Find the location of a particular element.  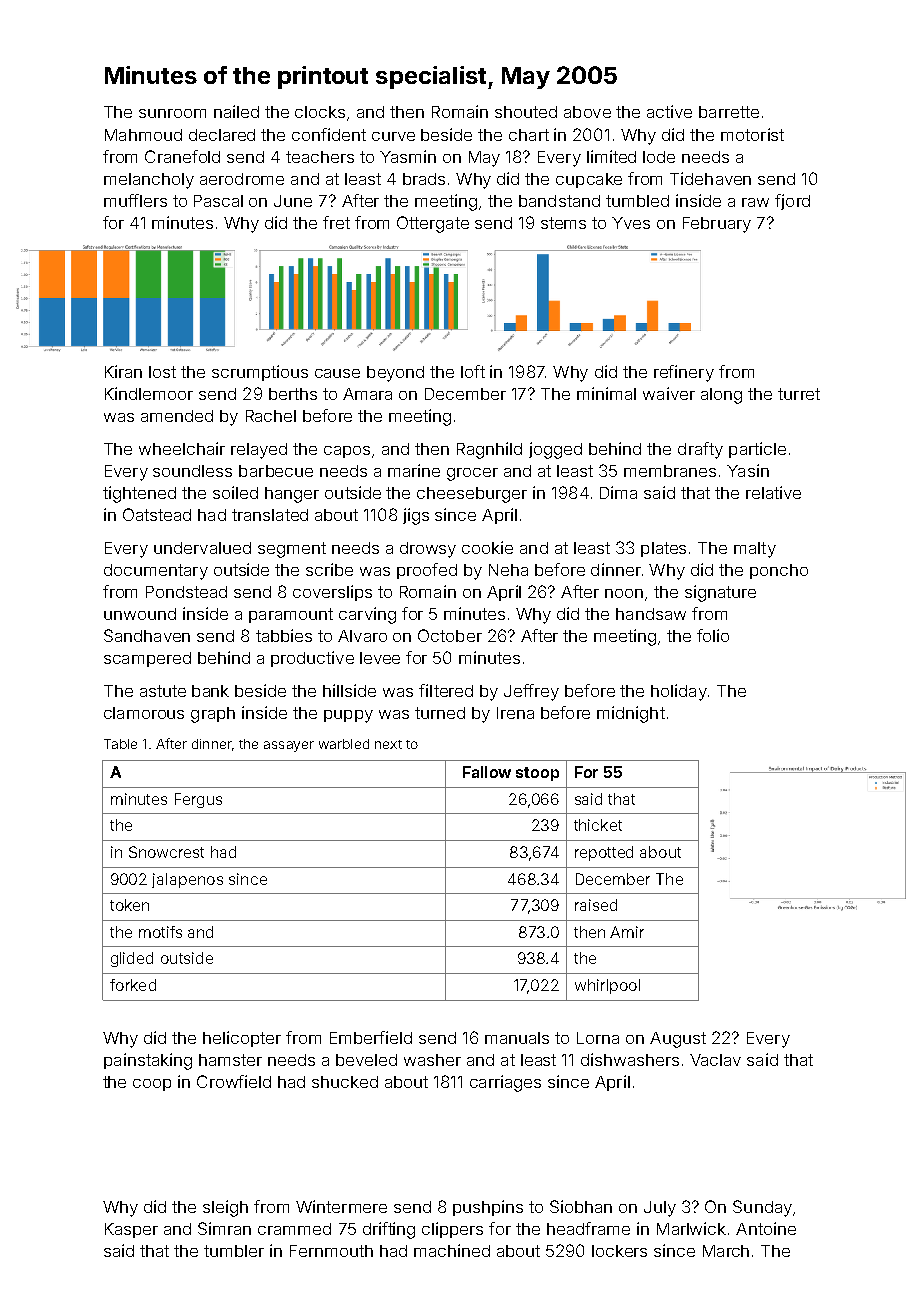

melancholy is located at coordinates (149, 181).
